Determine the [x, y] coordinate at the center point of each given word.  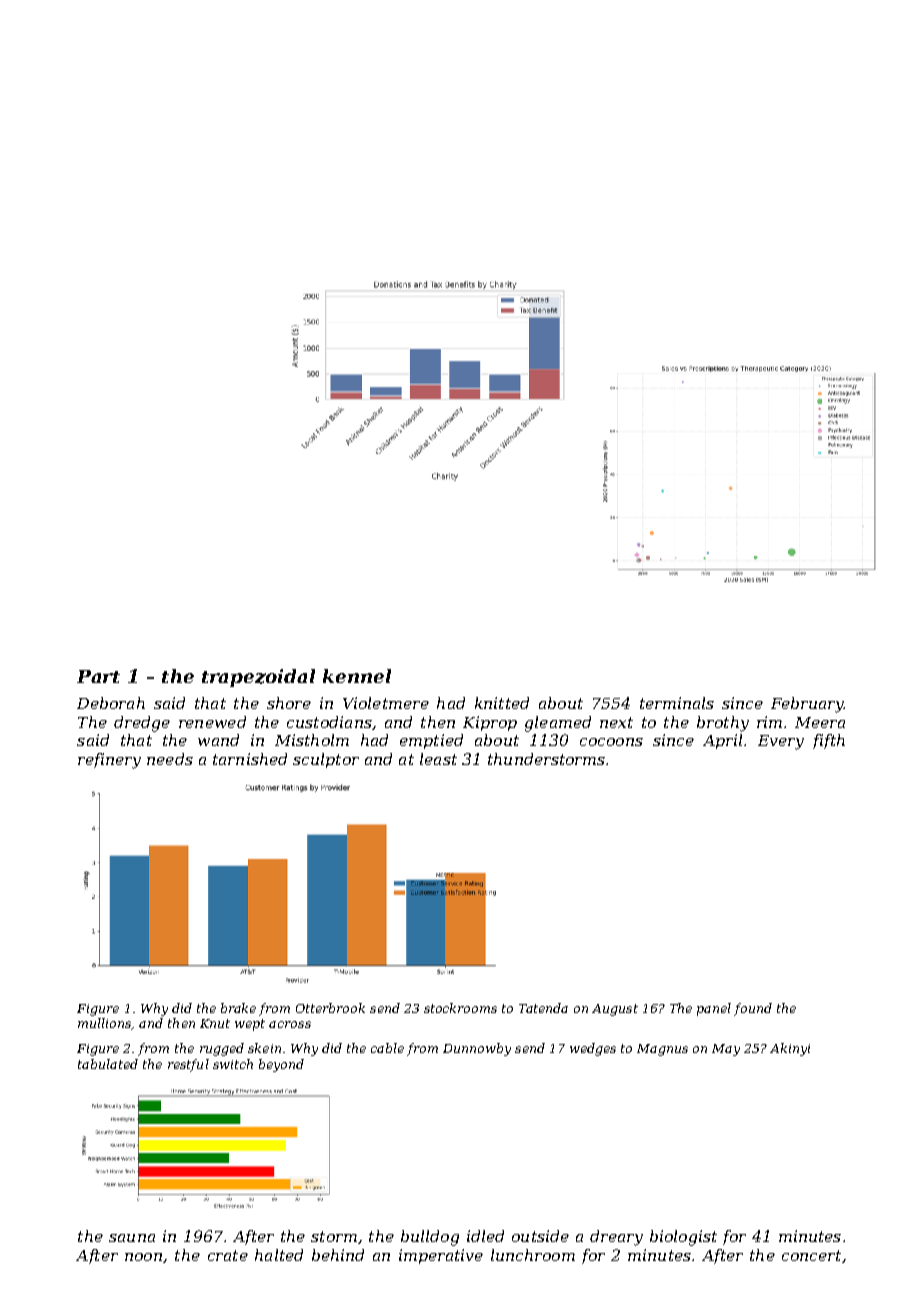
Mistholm [312, 740]
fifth [829, 741]
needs [170, 759]
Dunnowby [477, 1049]
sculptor [326, 760]
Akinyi [790, 1049]
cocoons [611, 742]
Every [781, 742]
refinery [109, 761]
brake [238, 1008]
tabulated [108, 1064]
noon [143, 1257]
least [438, 759]
